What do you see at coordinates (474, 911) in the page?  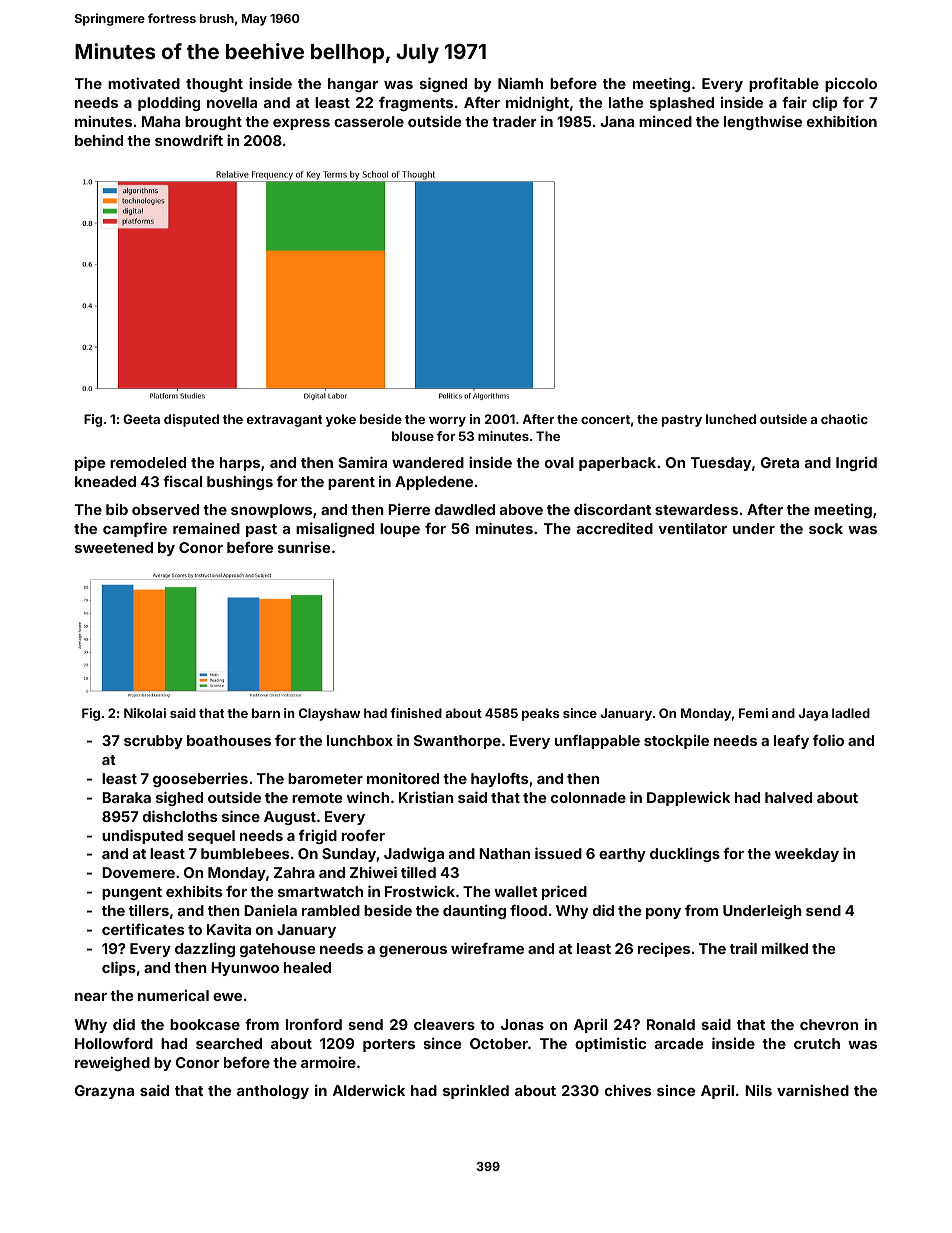 I see `daunting` at bounding box center [474, 911].
